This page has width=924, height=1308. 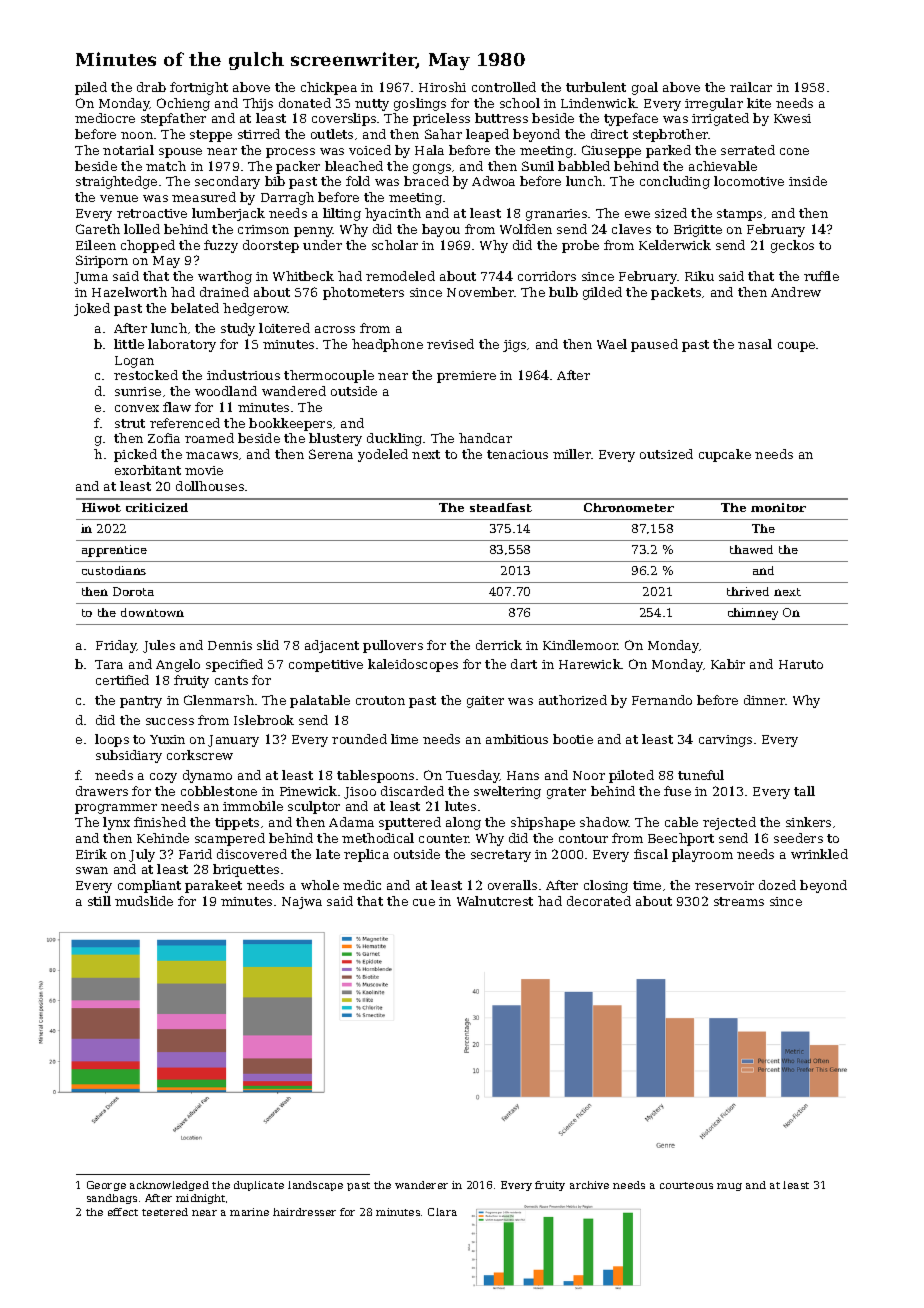 What do you see at coordinates (729, 1187) in the page?
I see `mug` at bounding box center [729, 1187].
